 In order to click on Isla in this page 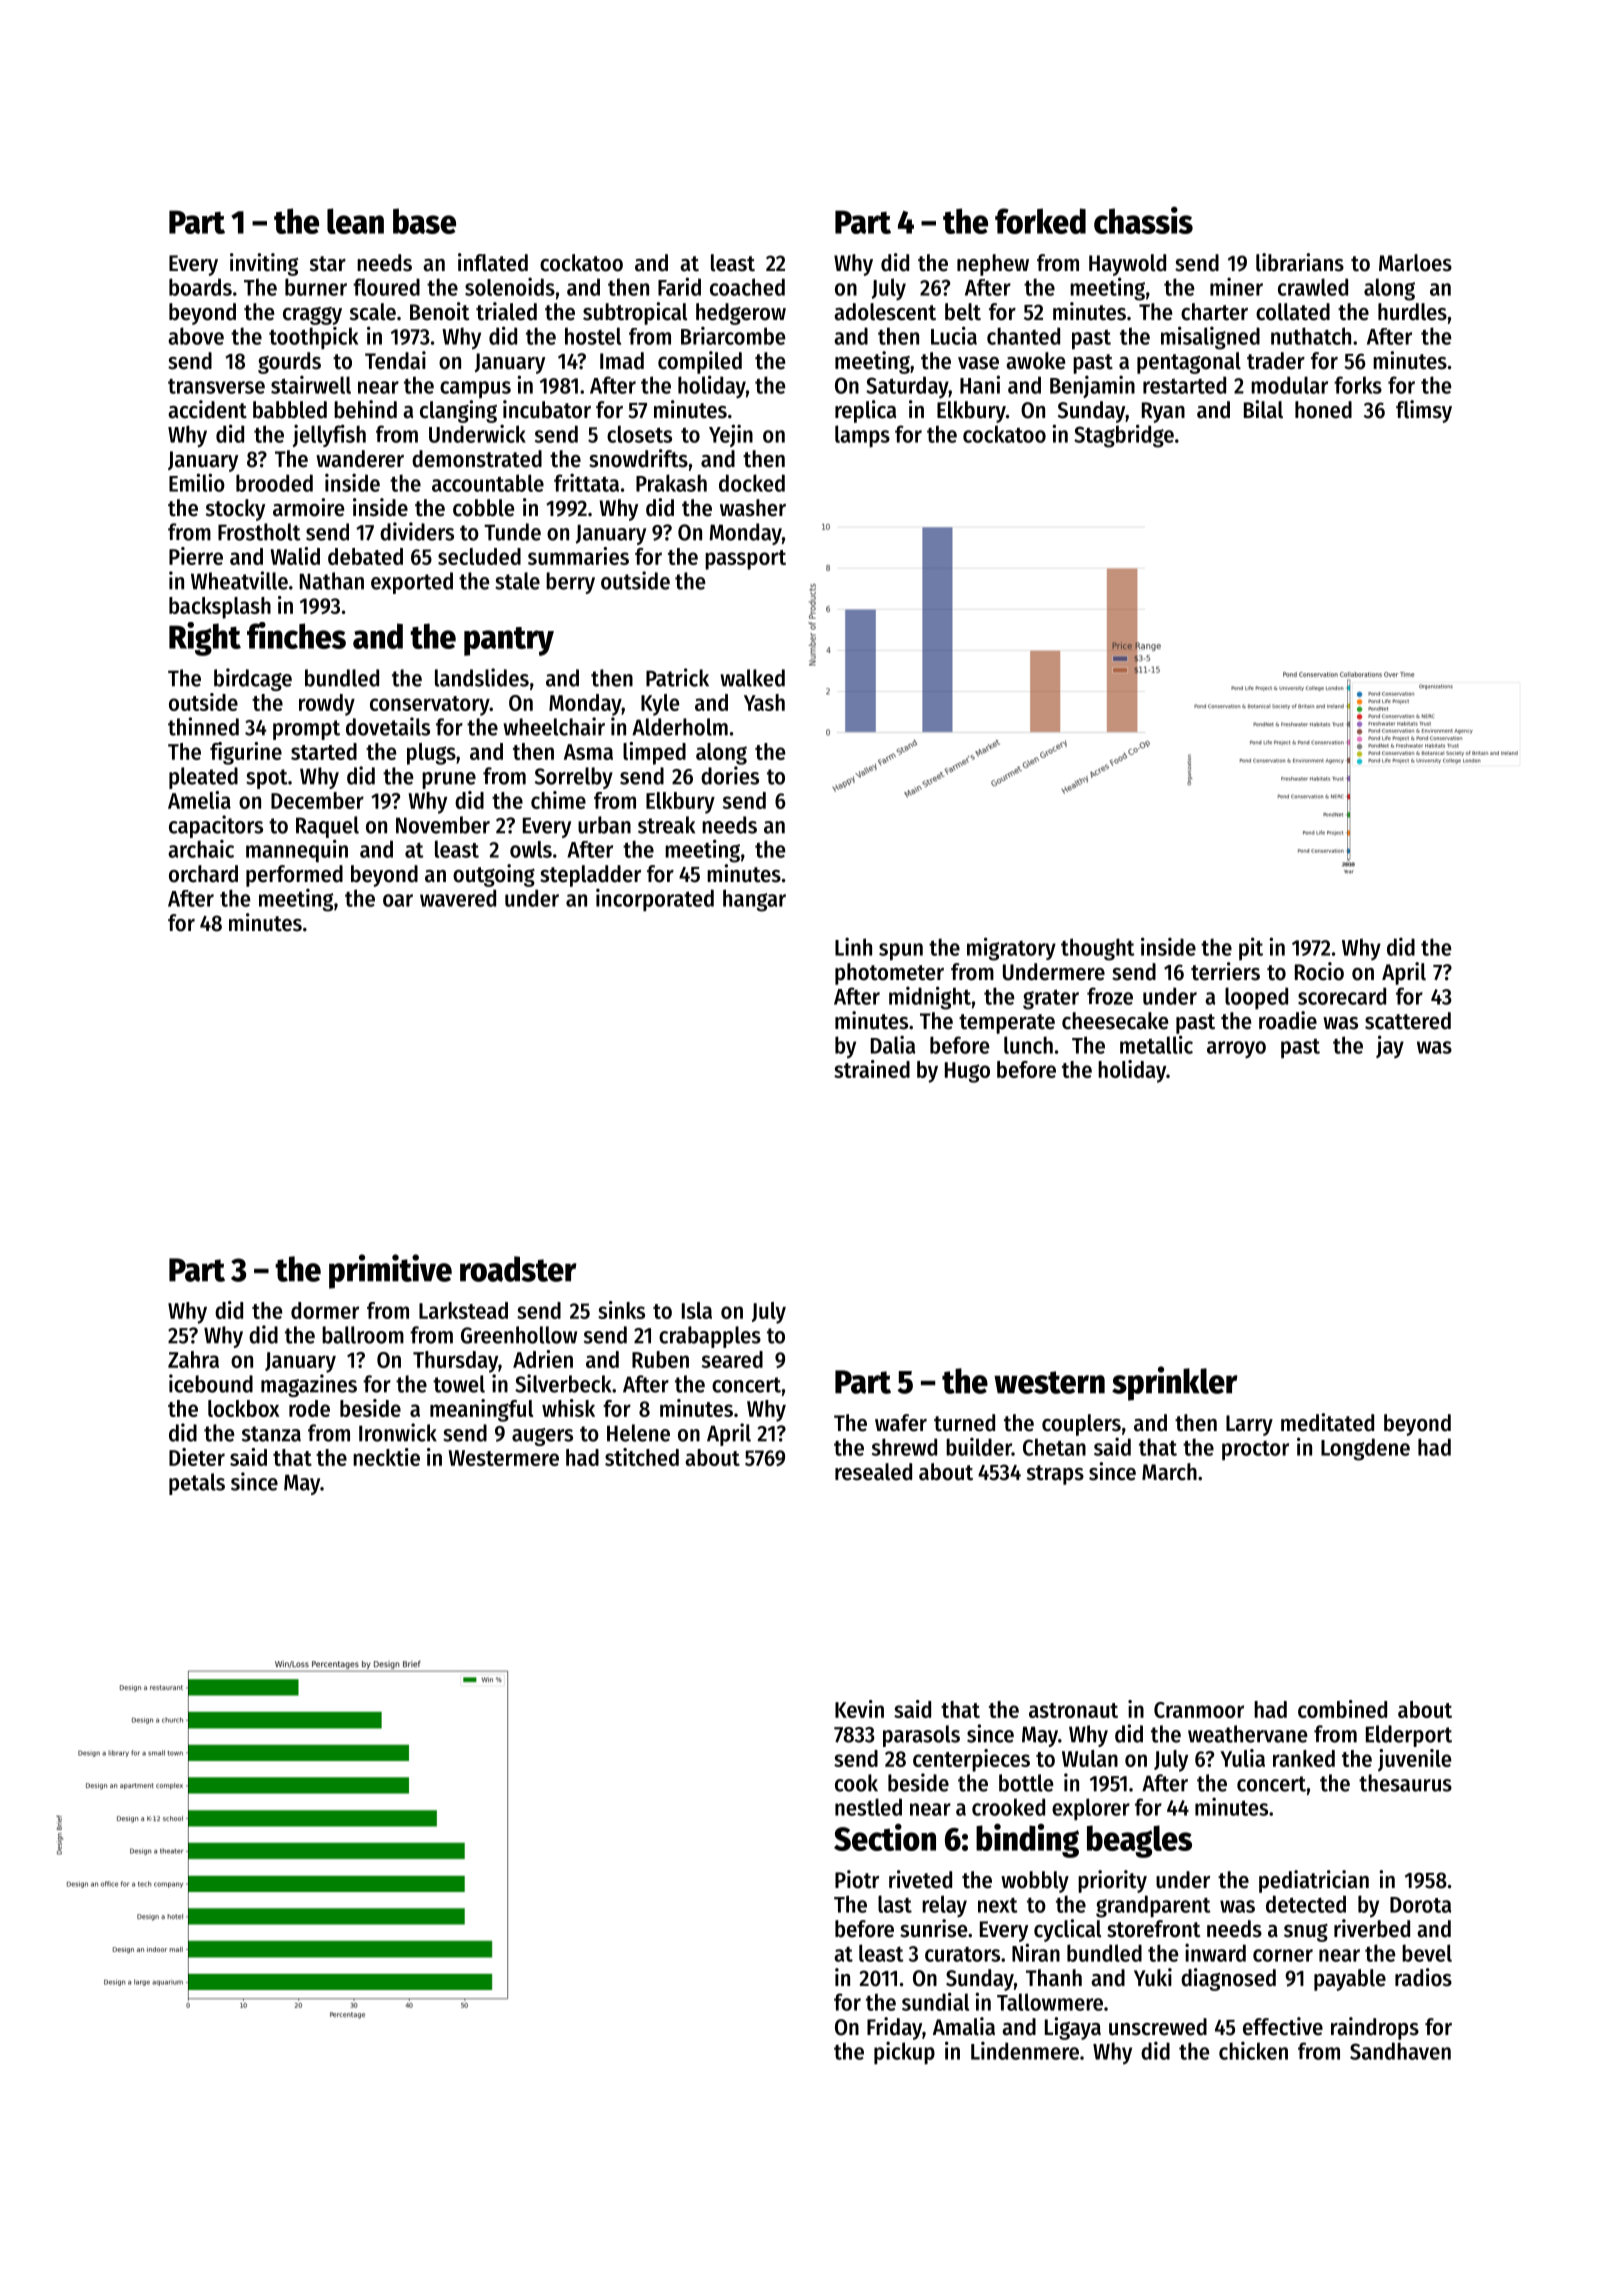, I will do `click(697, 1310)`.
